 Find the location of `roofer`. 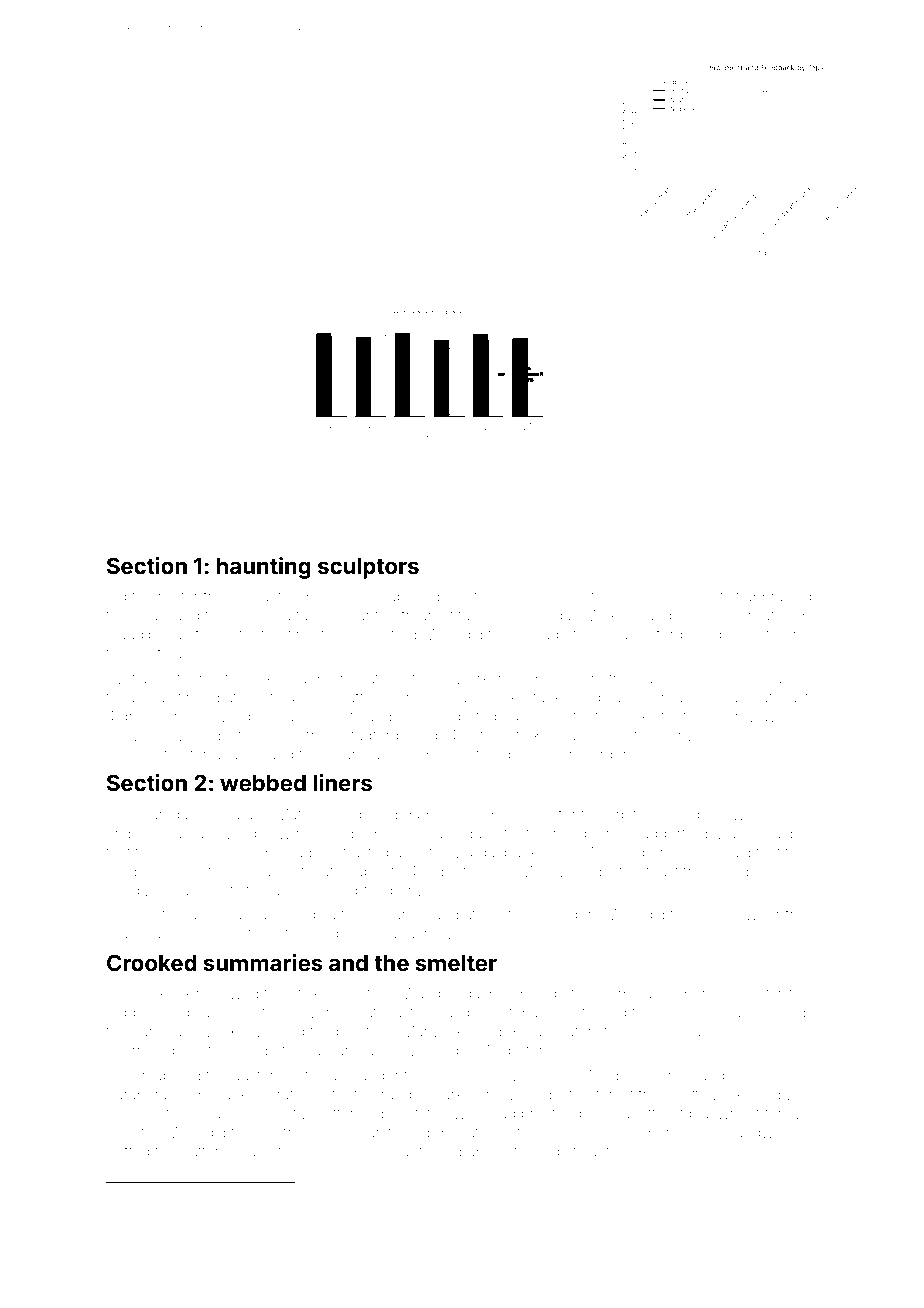

roofer is located at coordinates (178, 596).
